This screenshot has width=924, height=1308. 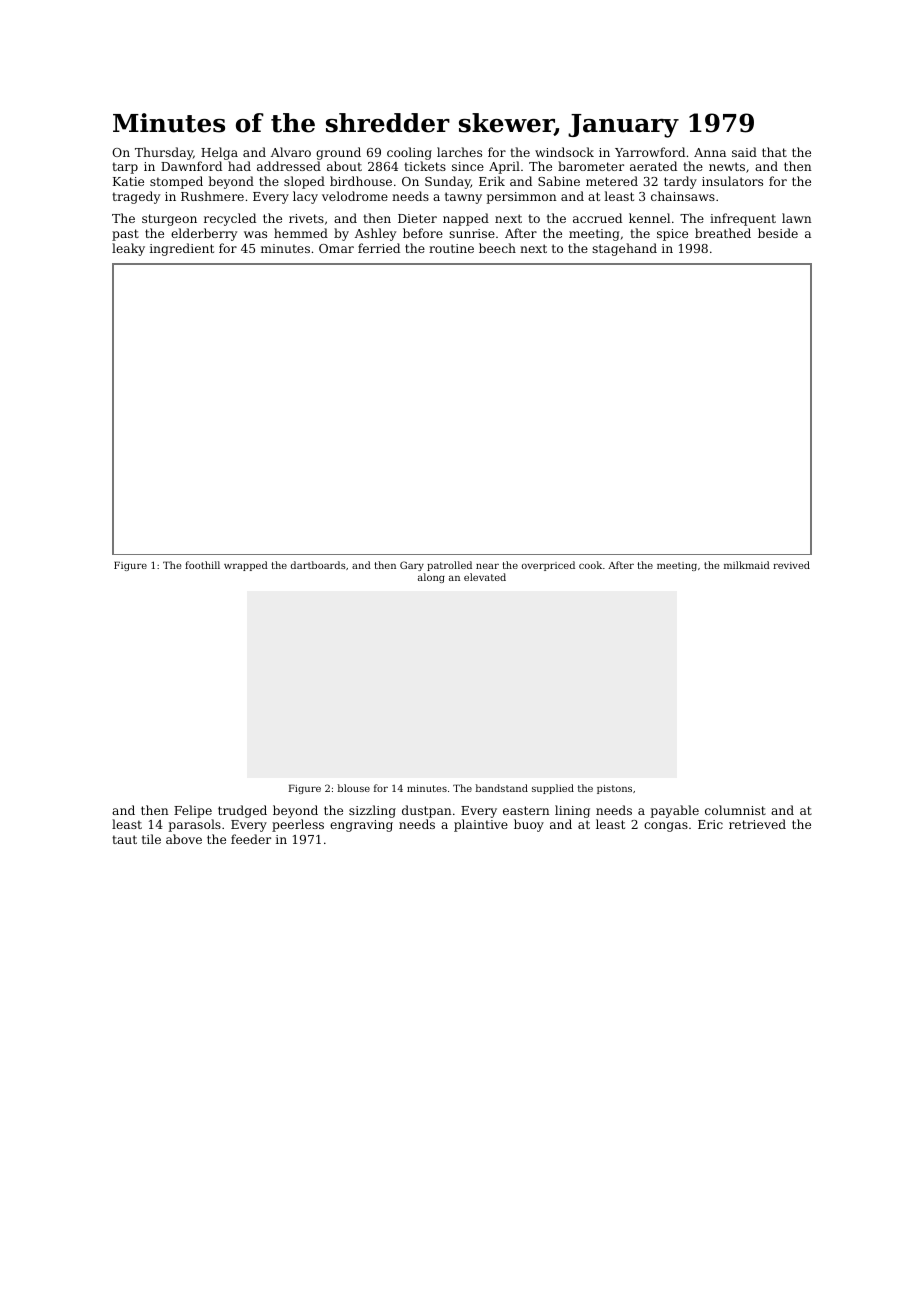 What do you see at coordinates (797, 218) in the screenshot?
I see `lawn` at bounding box center [797, 218].
